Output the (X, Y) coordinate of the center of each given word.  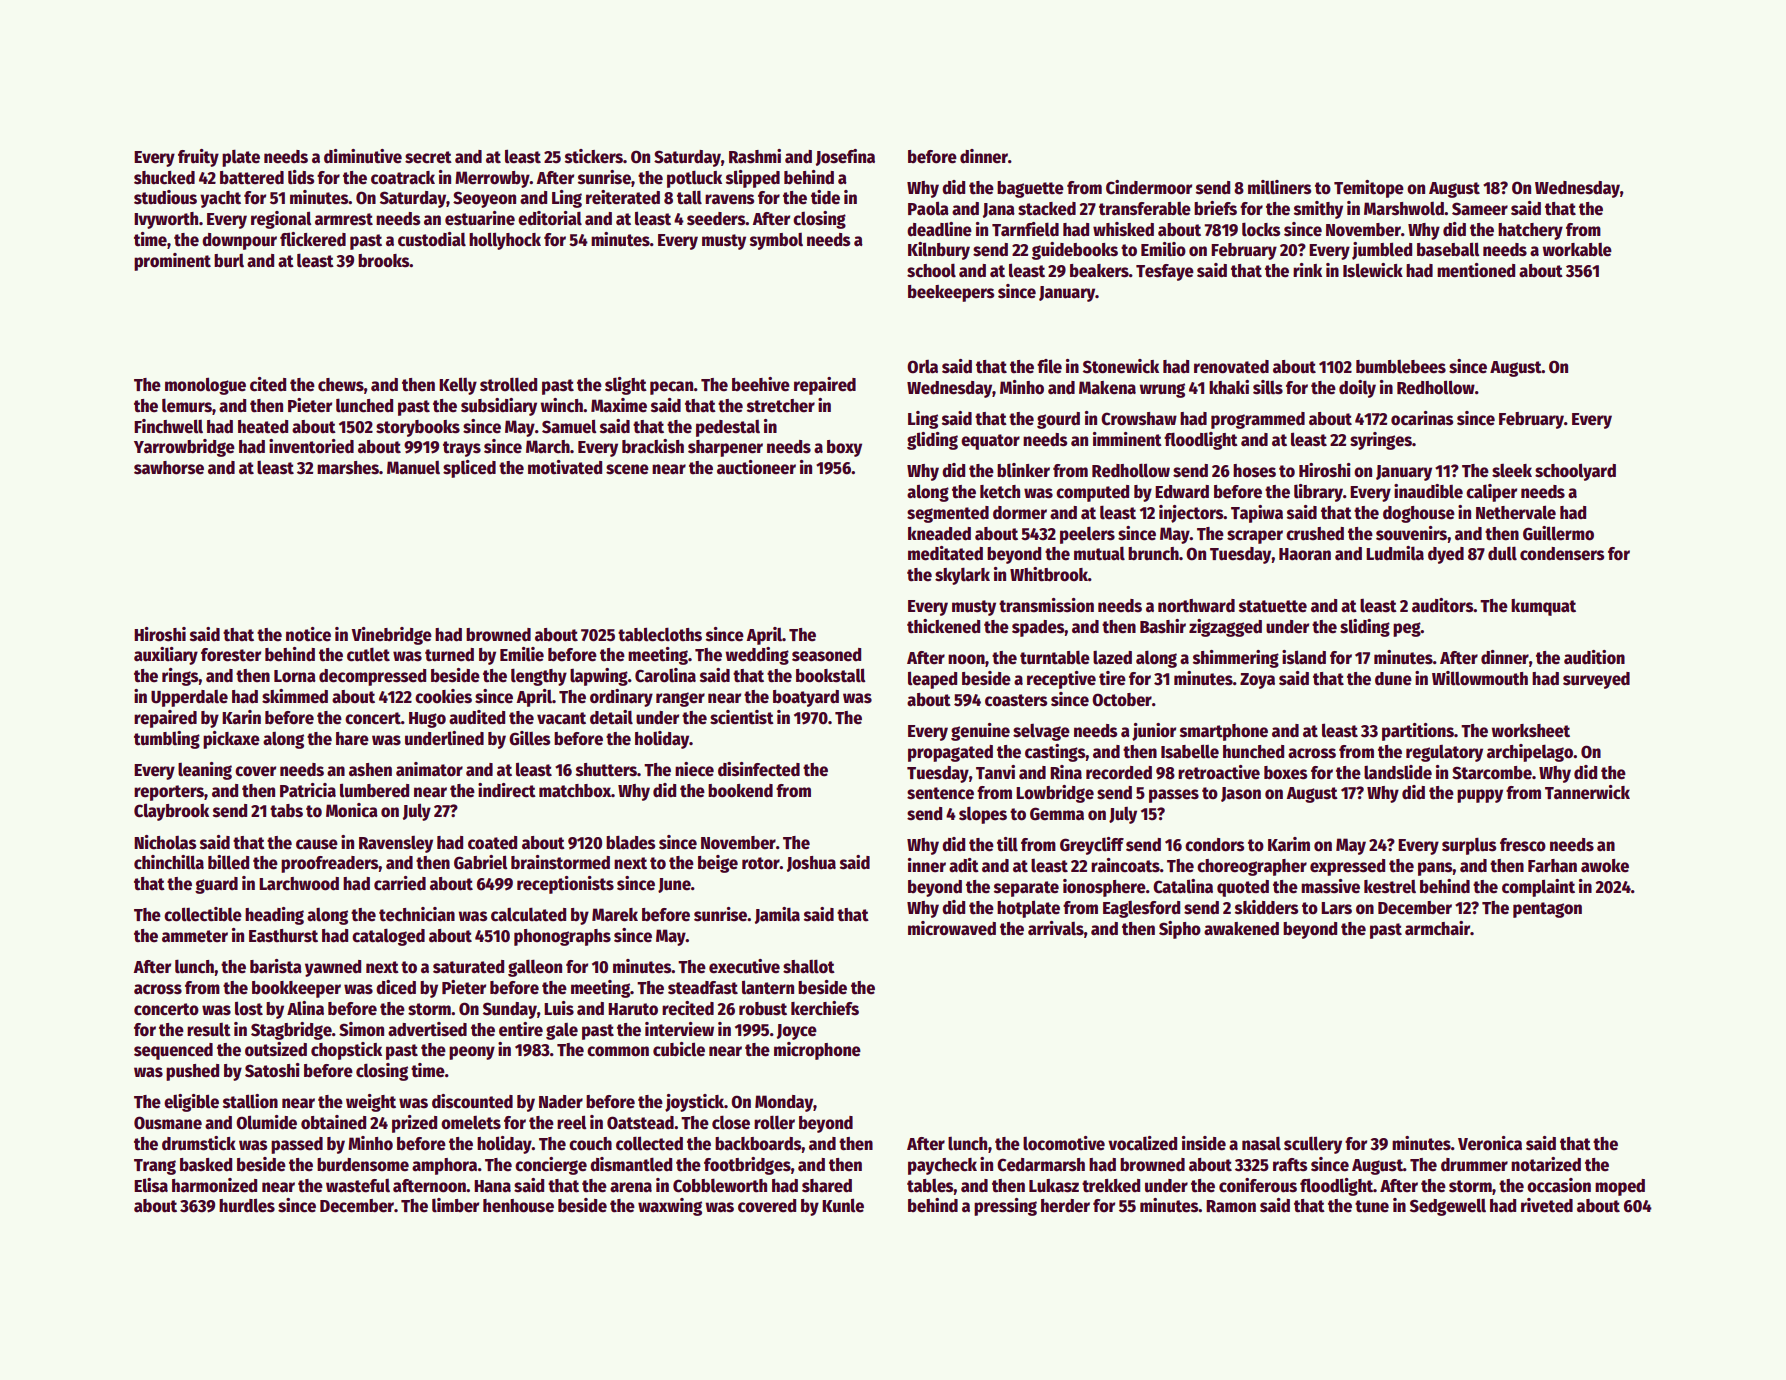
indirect (507, 790)
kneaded (939, 534)
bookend (740, 791)
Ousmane (168, 1123)
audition (1594, 657)
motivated (565, 467)
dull (1502, 553)
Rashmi (755, 156)
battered (252, 178)
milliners (1279, 187)
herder (1065, 1206)
